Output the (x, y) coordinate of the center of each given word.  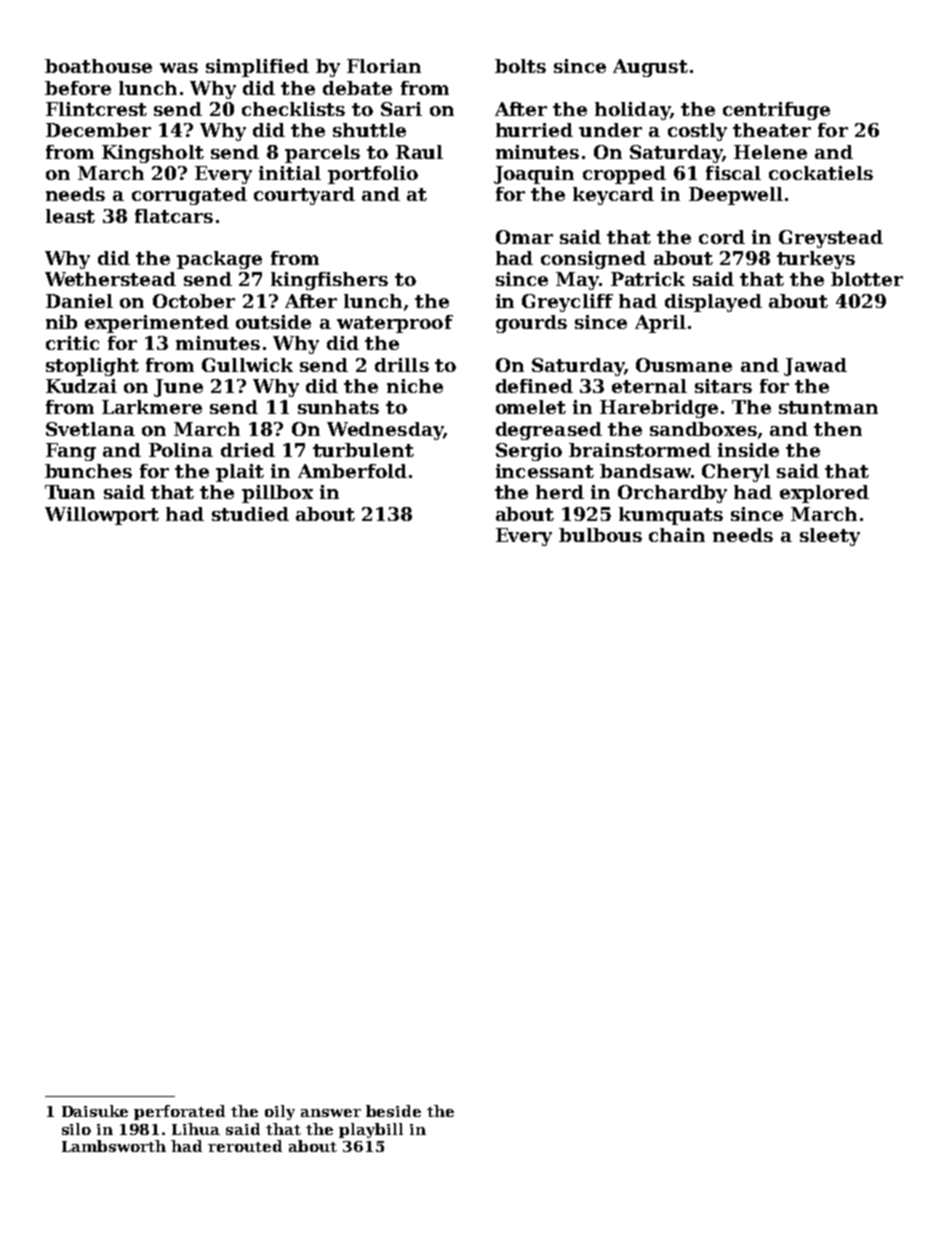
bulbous (600, 535)
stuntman (828, 407)
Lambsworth (114, 1146)
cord (722, 237)
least (70, 216)
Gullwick (247, 365)
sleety (830, 537)
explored (824, 494)
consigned (593, 260)
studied (250, 514)
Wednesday (385, 431)
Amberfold (352, 471)
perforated (179, 1112)
